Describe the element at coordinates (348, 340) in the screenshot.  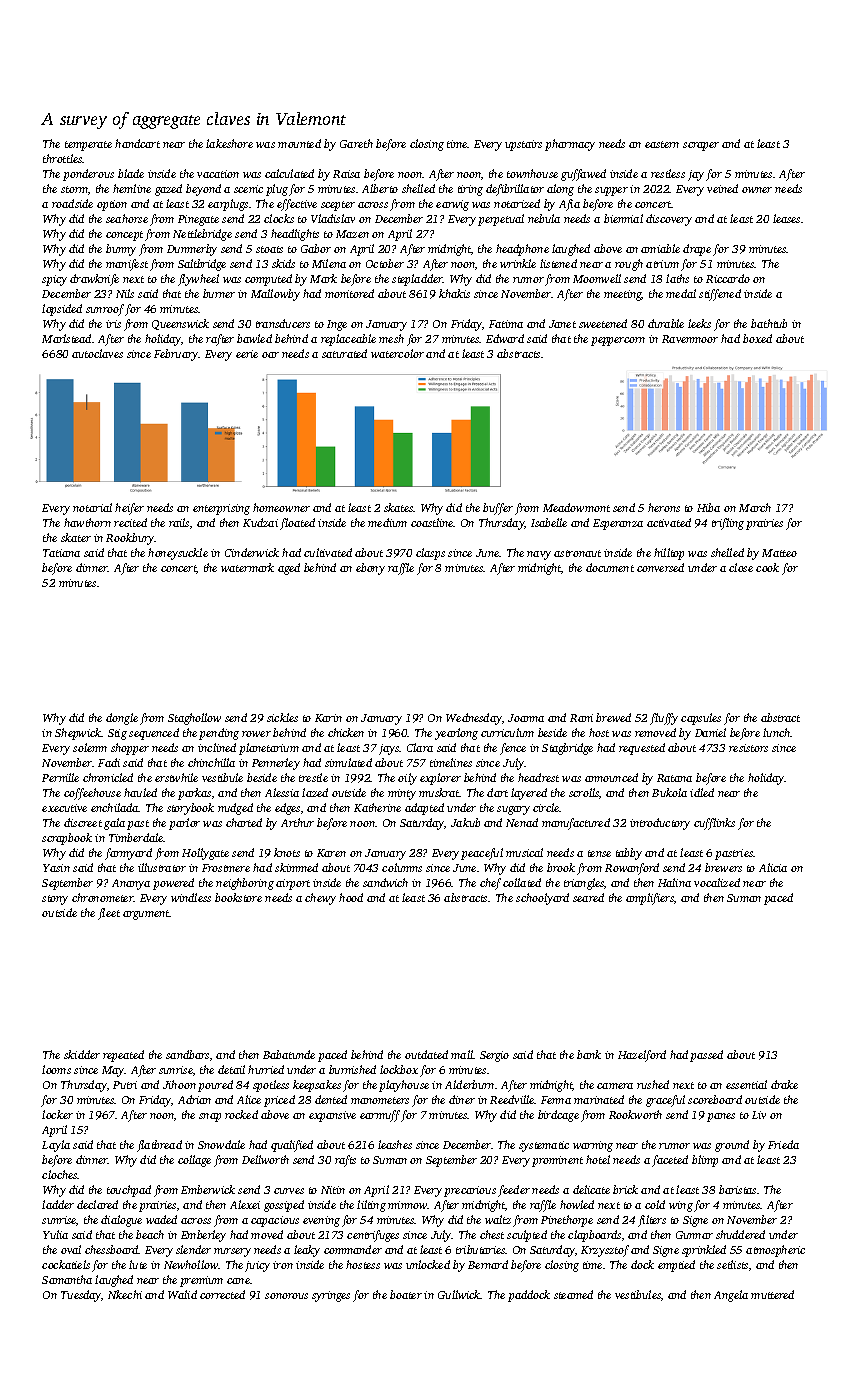
I see `replaceable` at that location.
